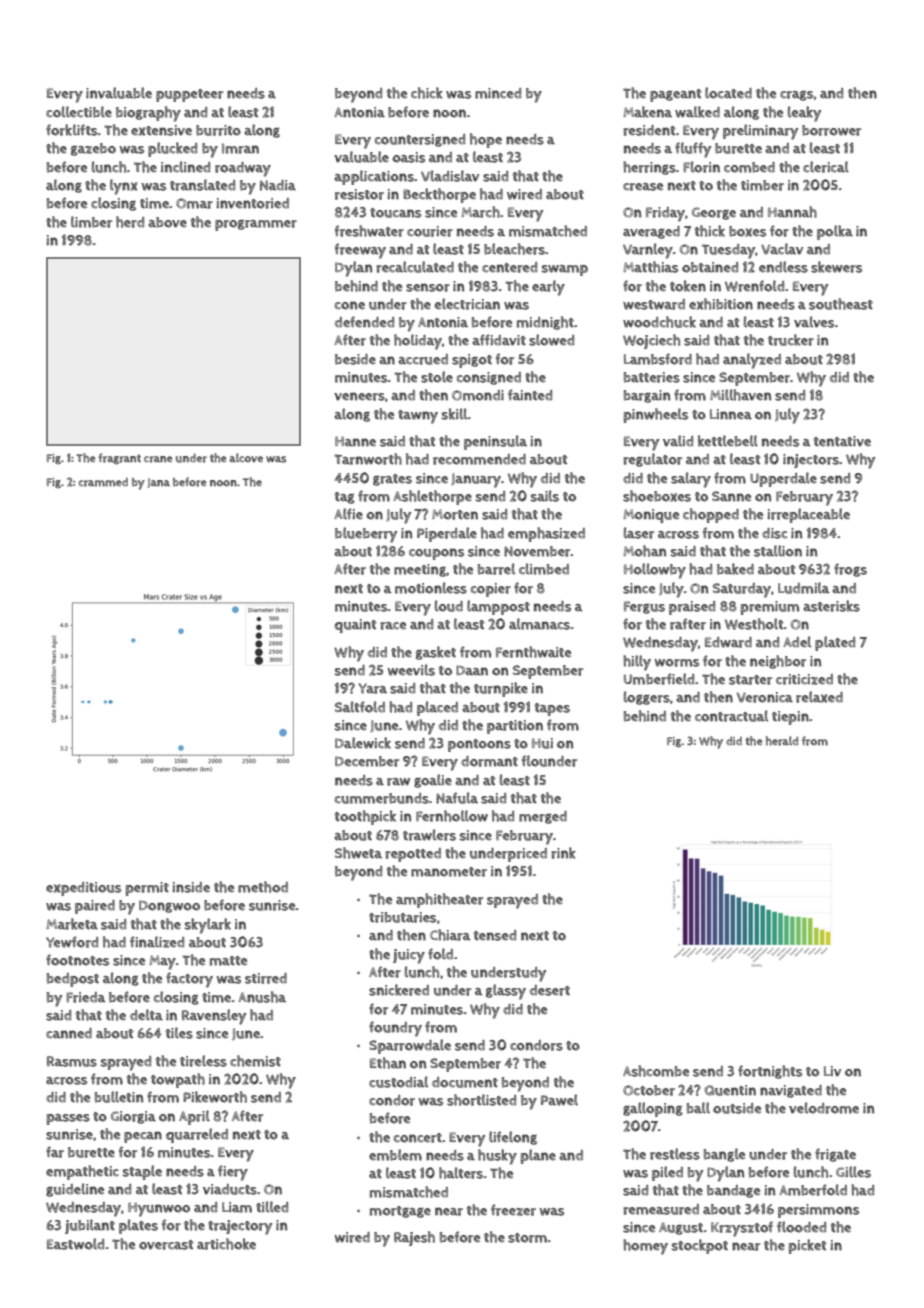 The height and width of the screenshot is (1308, 924). Describe the element at coordinates (498, 93) in the screenshot. I see `minced` at that location.
